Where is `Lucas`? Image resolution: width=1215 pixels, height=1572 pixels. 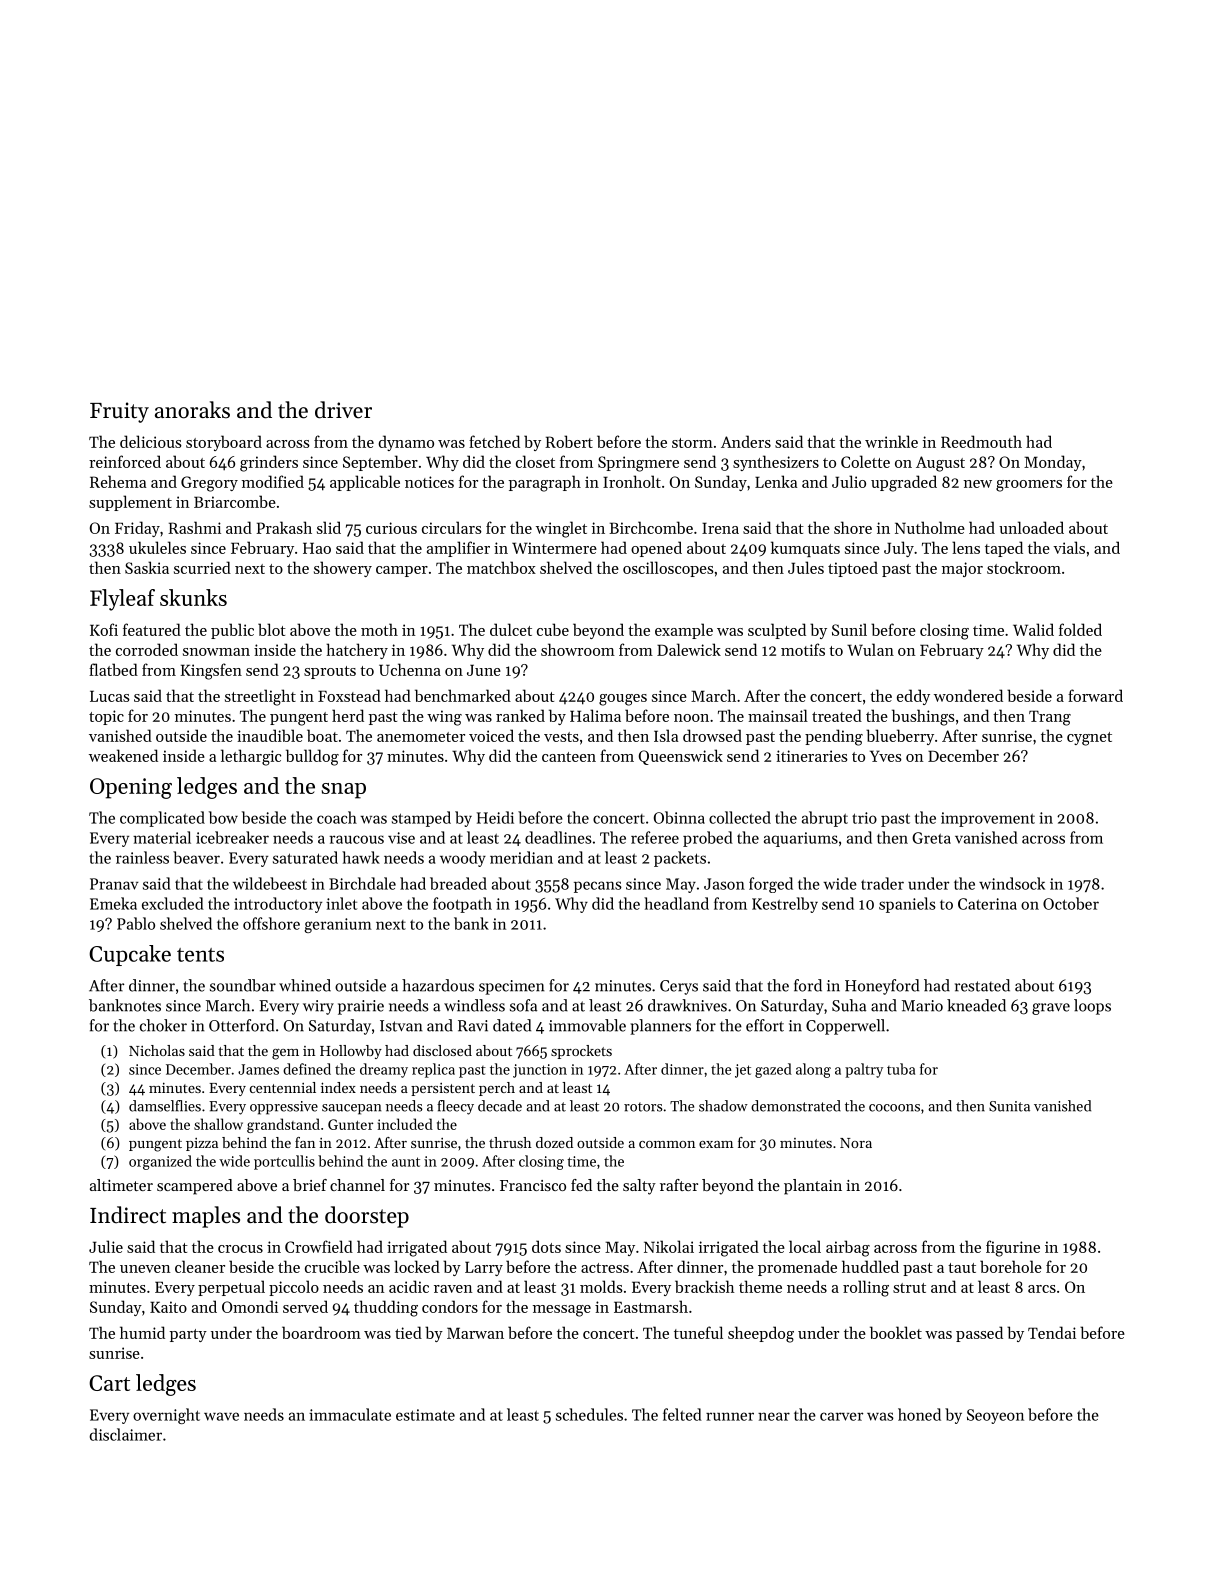
Lucas is located at coordinates (110, 696).
